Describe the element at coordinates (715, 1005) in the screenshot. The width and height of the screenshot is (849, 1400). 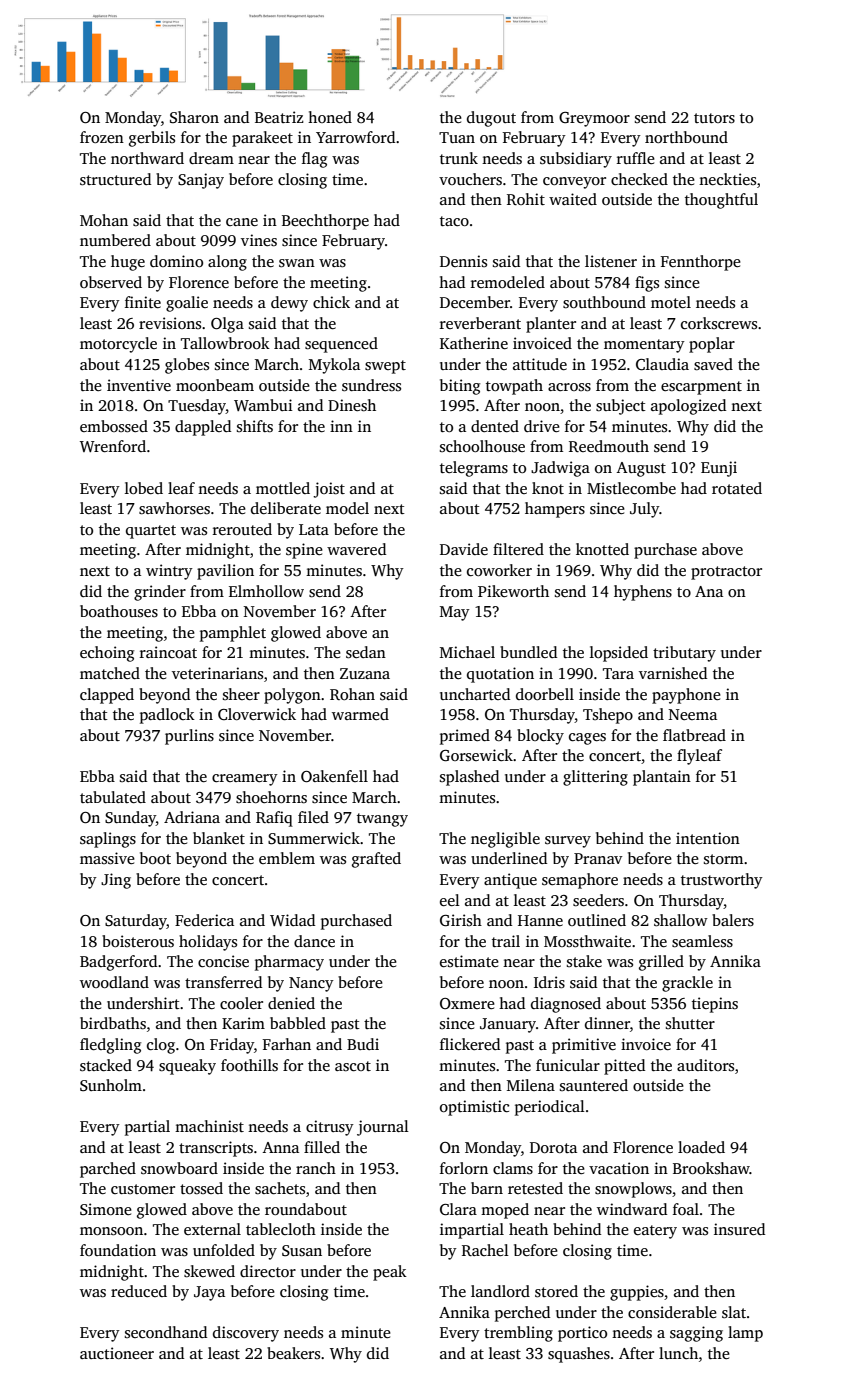
I see `tiepins` at that location.
